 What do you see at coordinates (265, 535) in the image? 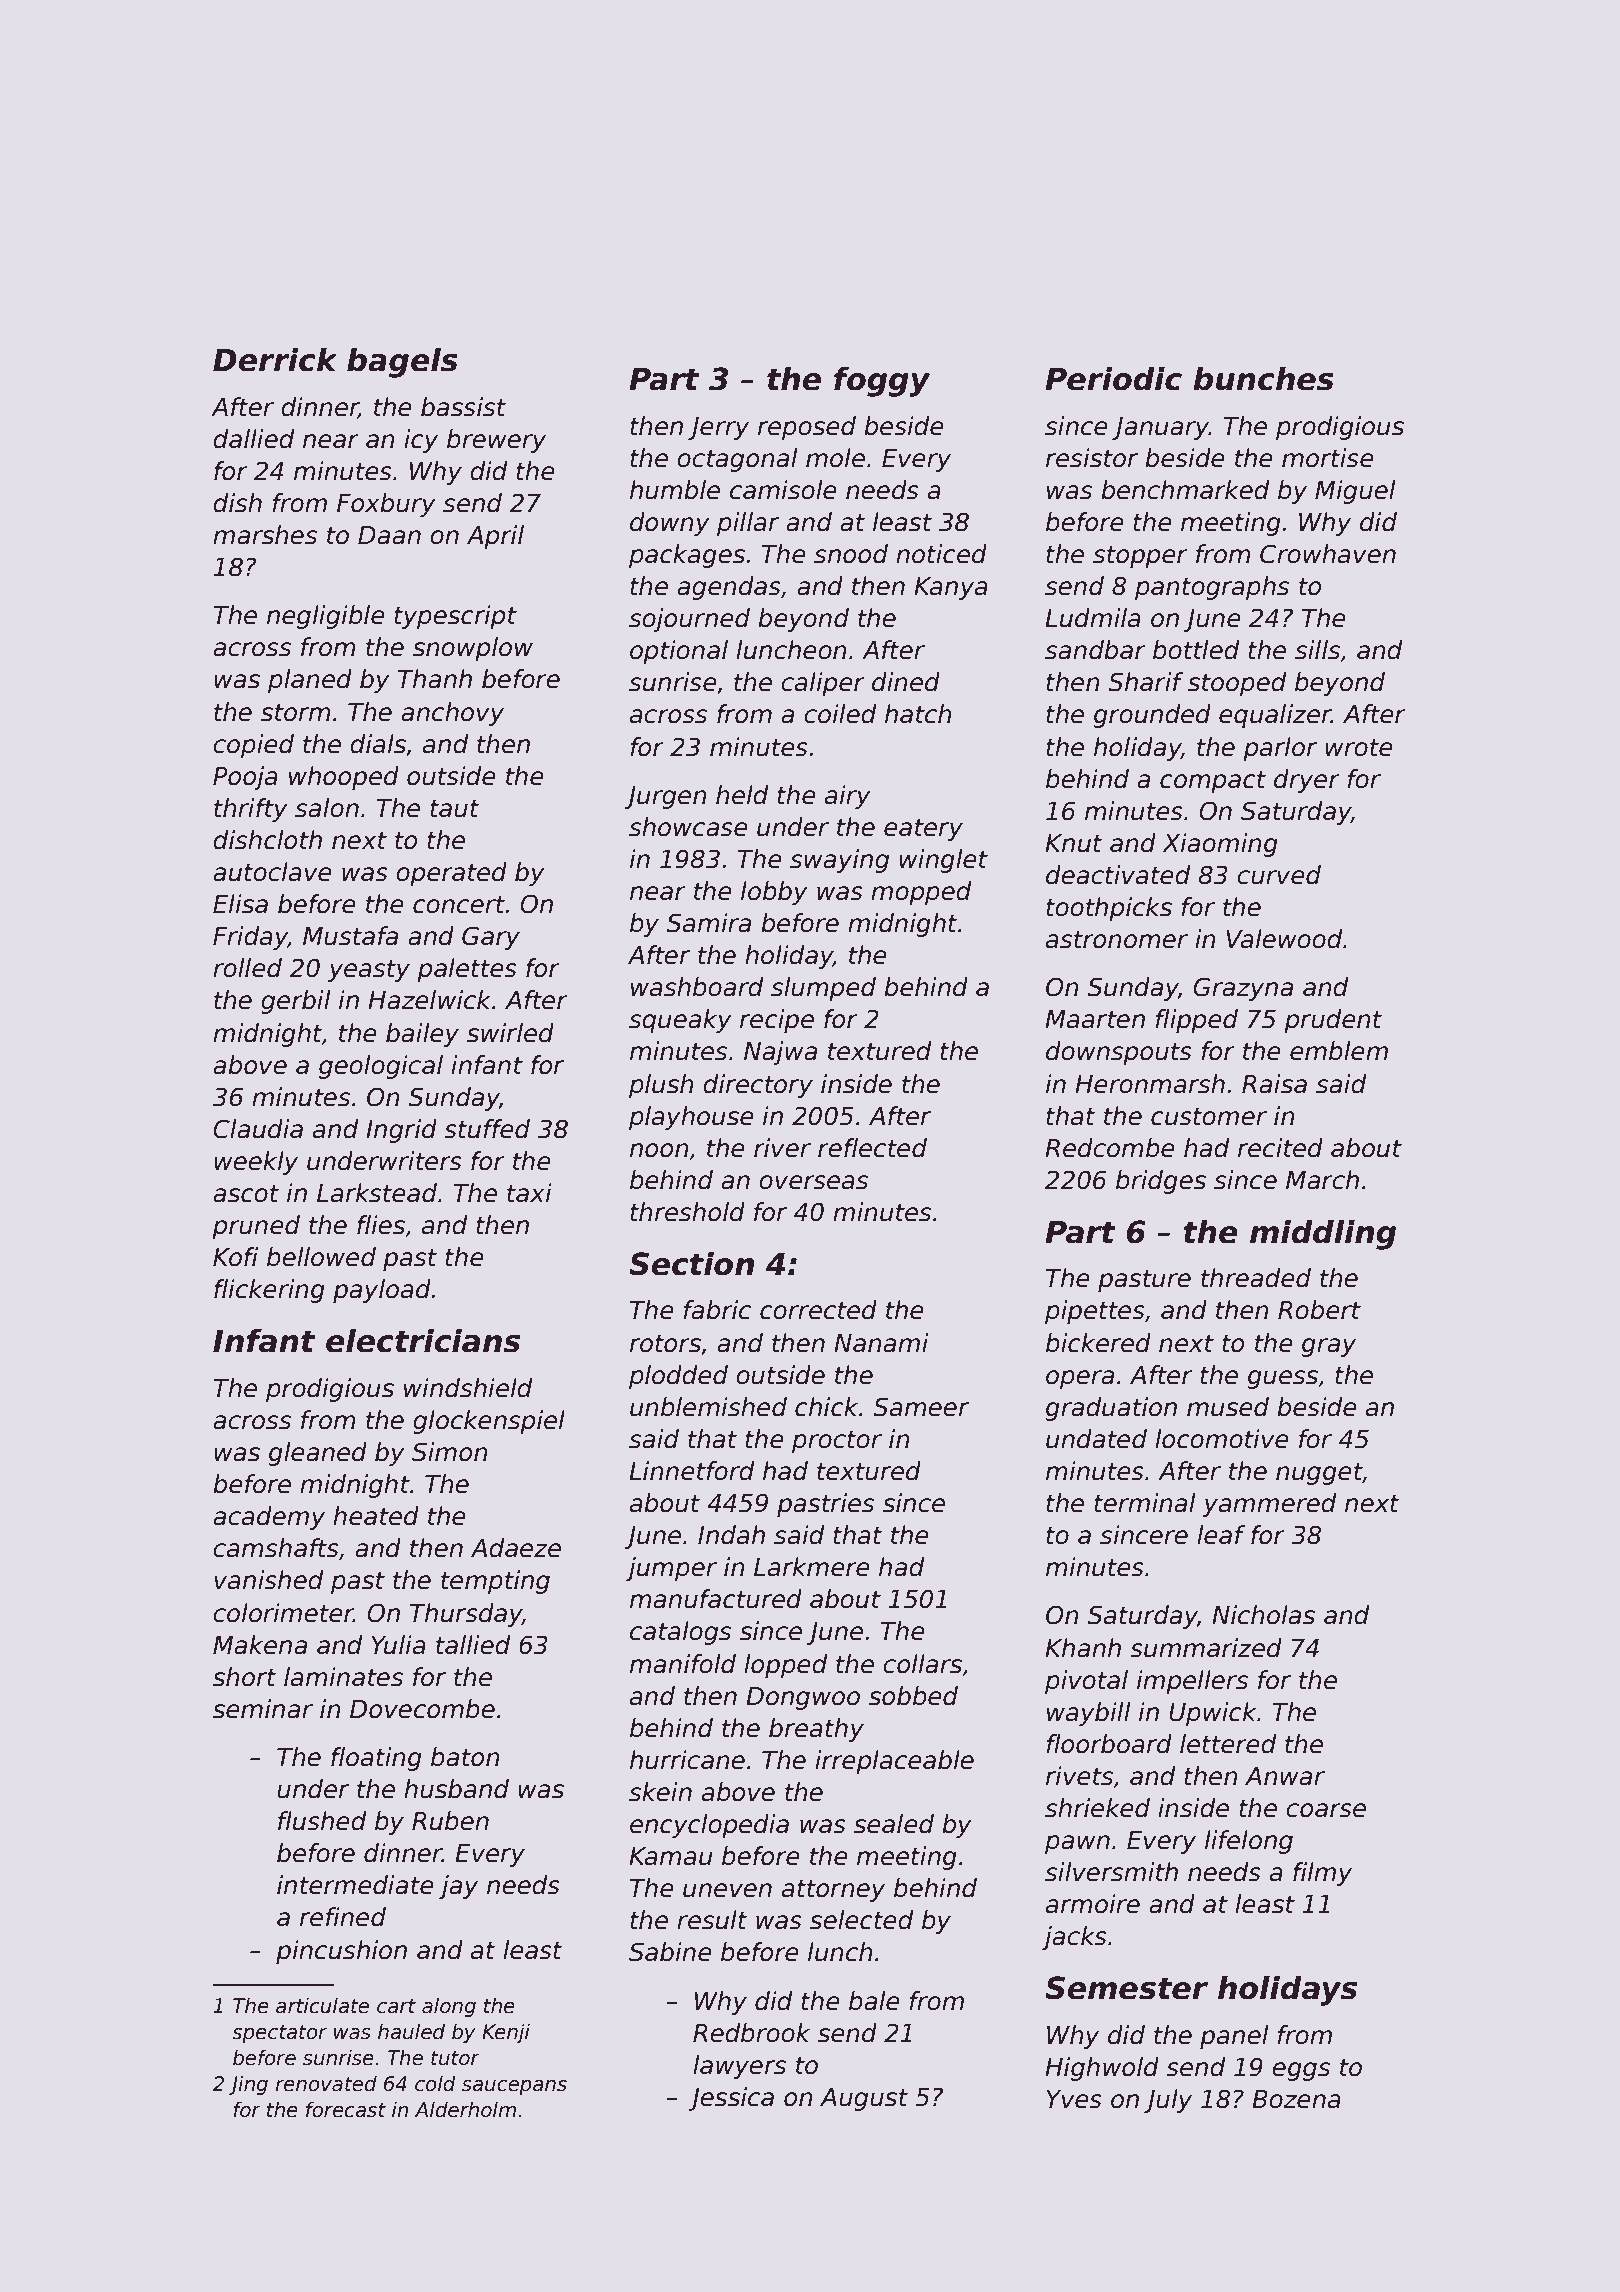
I see `marshes` at bounding box center [265, 535].
